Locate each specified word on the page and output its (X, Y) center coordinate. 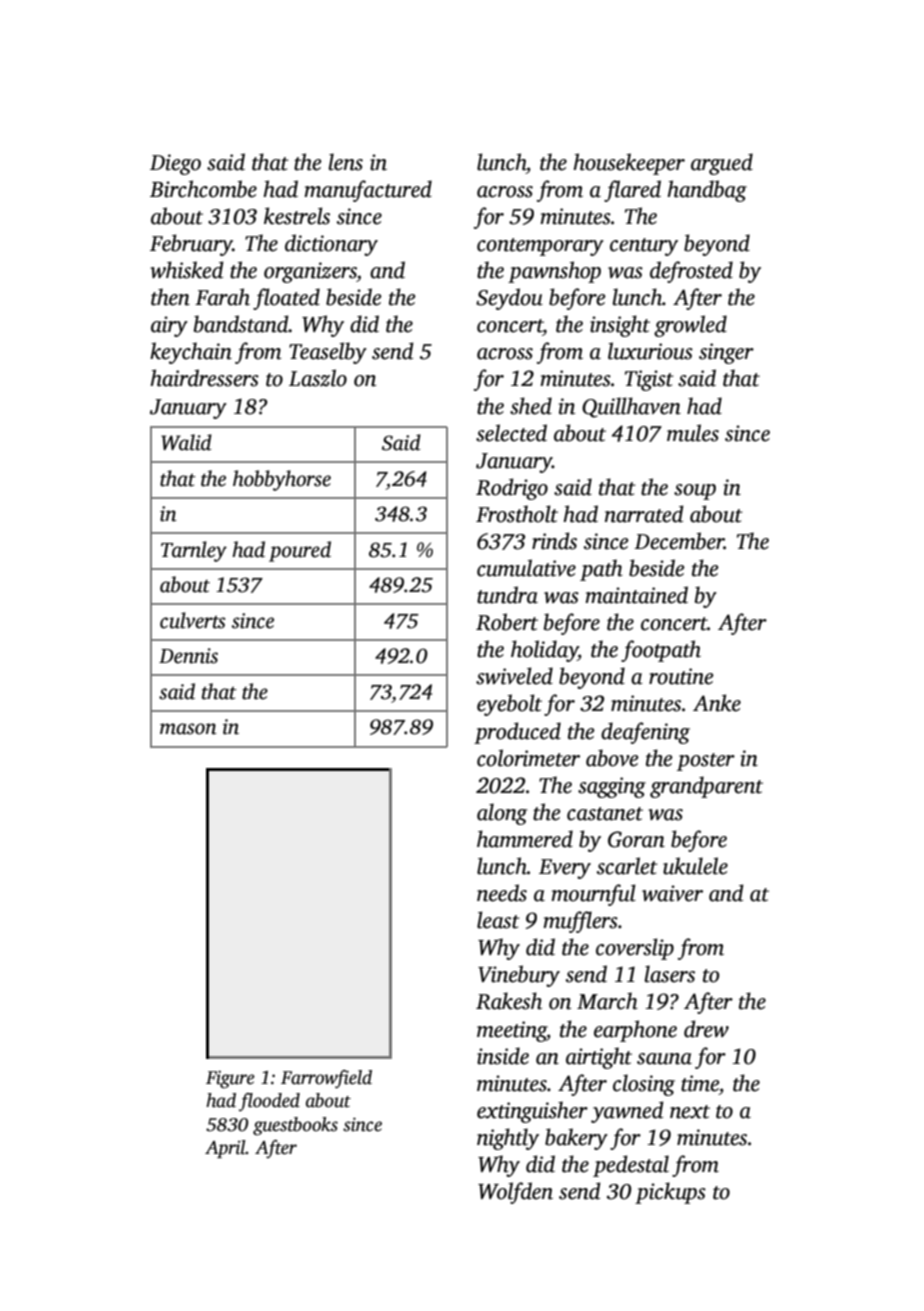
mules (693, 433)
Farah (222, 297)
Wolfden (515, 1193)
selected (511, 433)
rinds (554, 541)
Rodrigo (512, 489)
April (225, 1149)
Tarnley (194, 551)
